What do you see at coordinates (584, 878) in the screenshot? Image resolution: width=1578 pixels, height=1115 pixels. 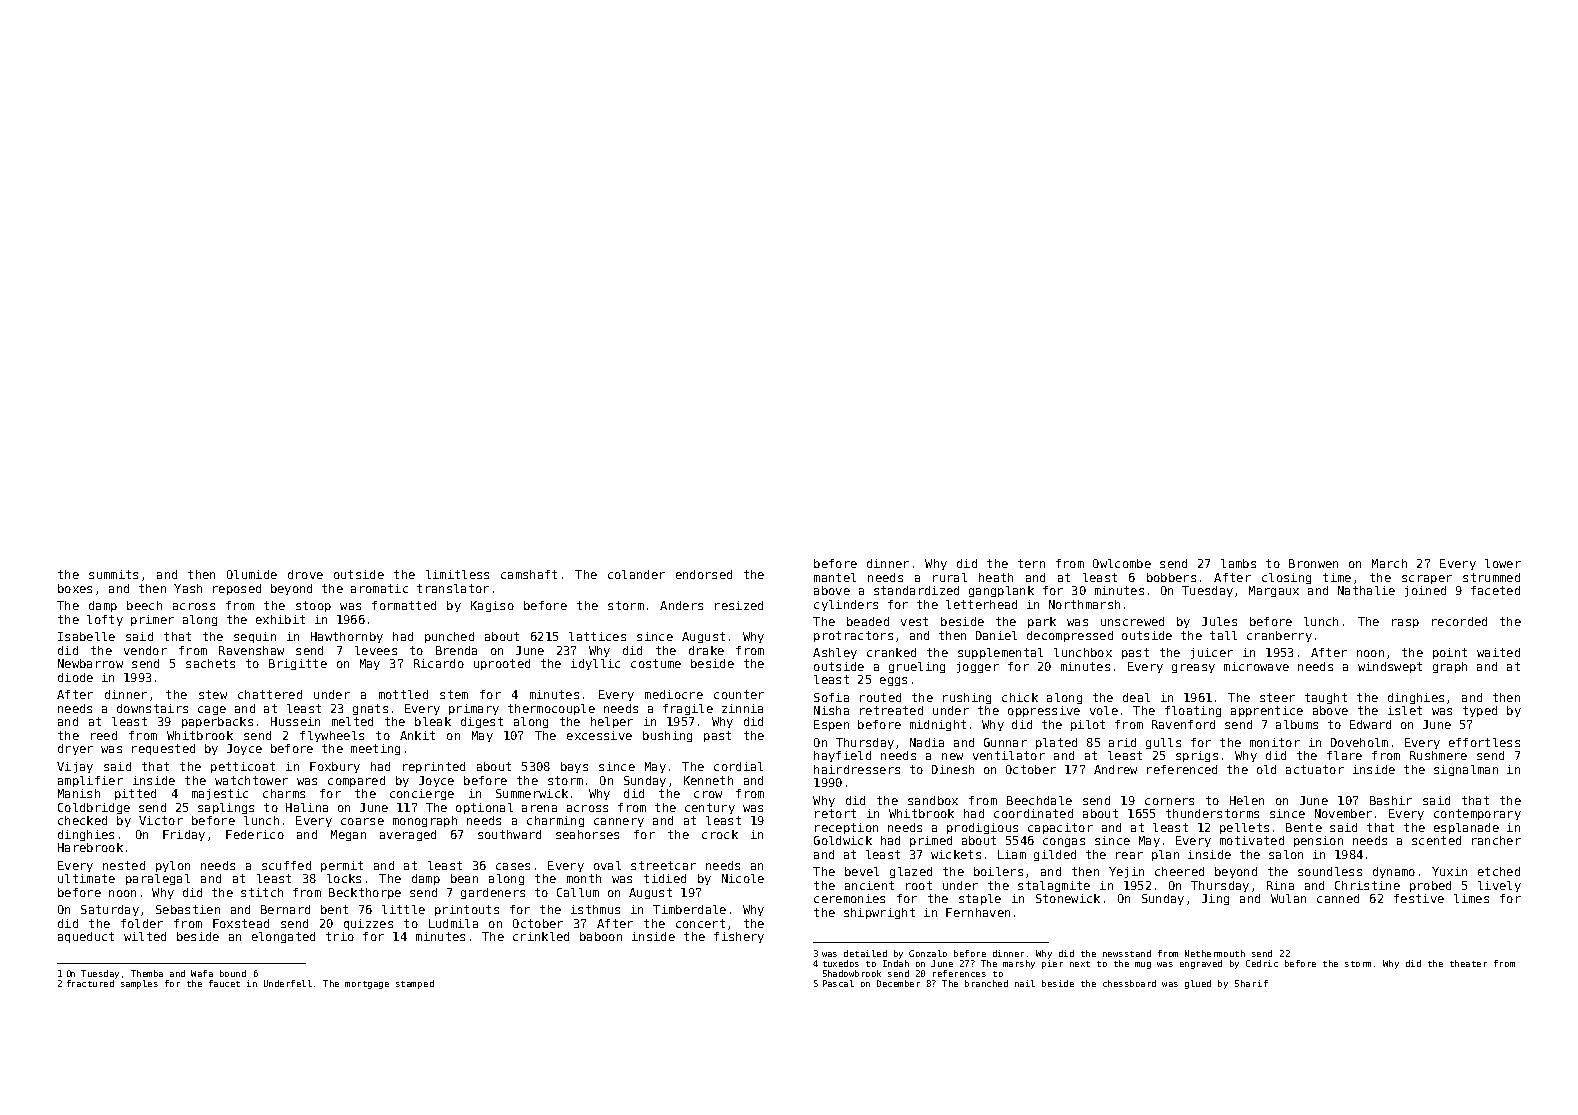 I see `month` at bounding box center [584, 878].
